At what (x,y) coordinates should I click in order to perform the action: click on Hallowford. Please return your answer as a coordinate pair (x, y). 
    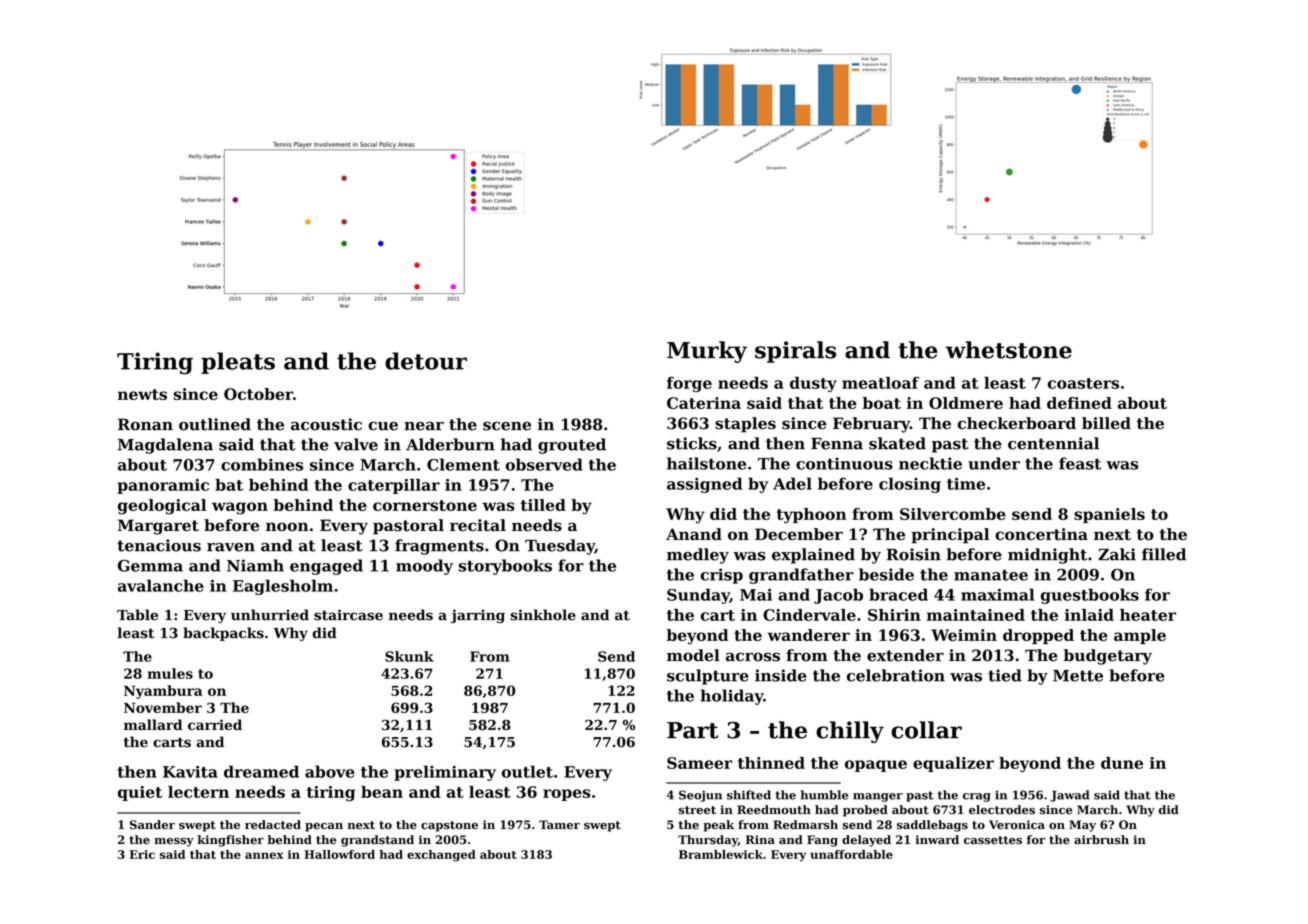
    Looking at the image, I should click on (339, 854).
